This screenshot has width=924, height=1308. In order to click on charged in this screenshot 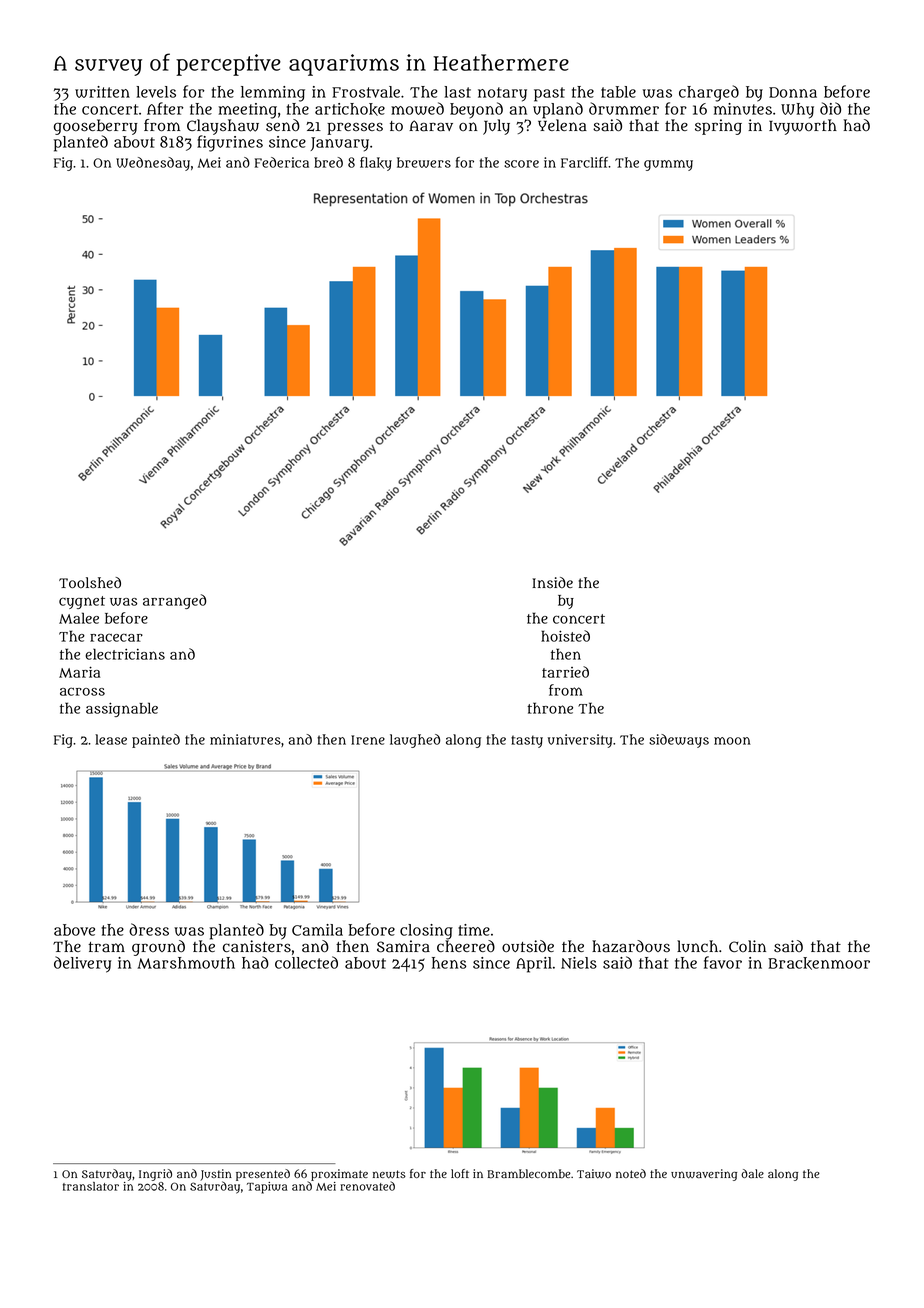, I will do `click(709, 93)`.
